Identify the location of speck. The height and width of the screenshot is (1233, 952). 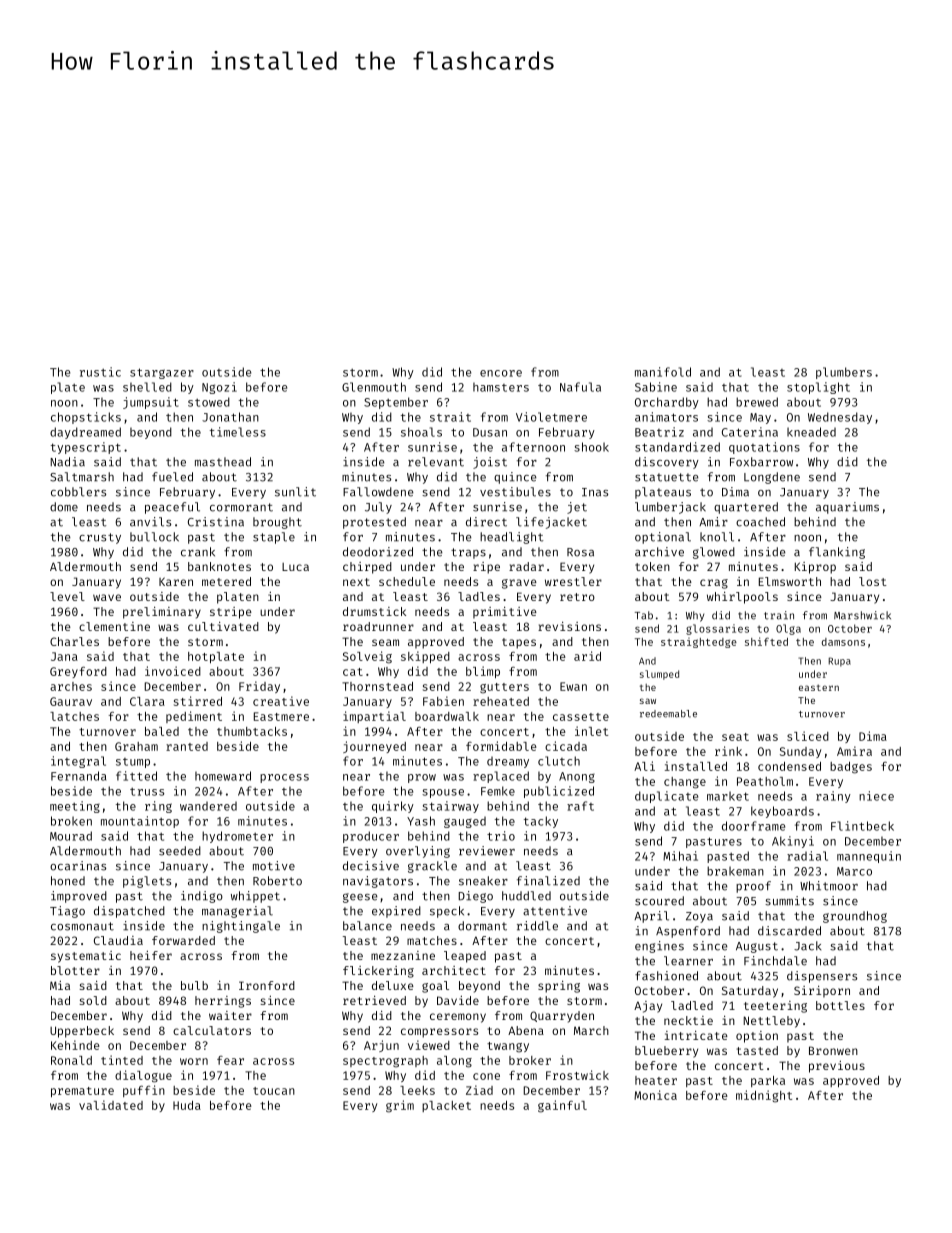
(447, 912).
